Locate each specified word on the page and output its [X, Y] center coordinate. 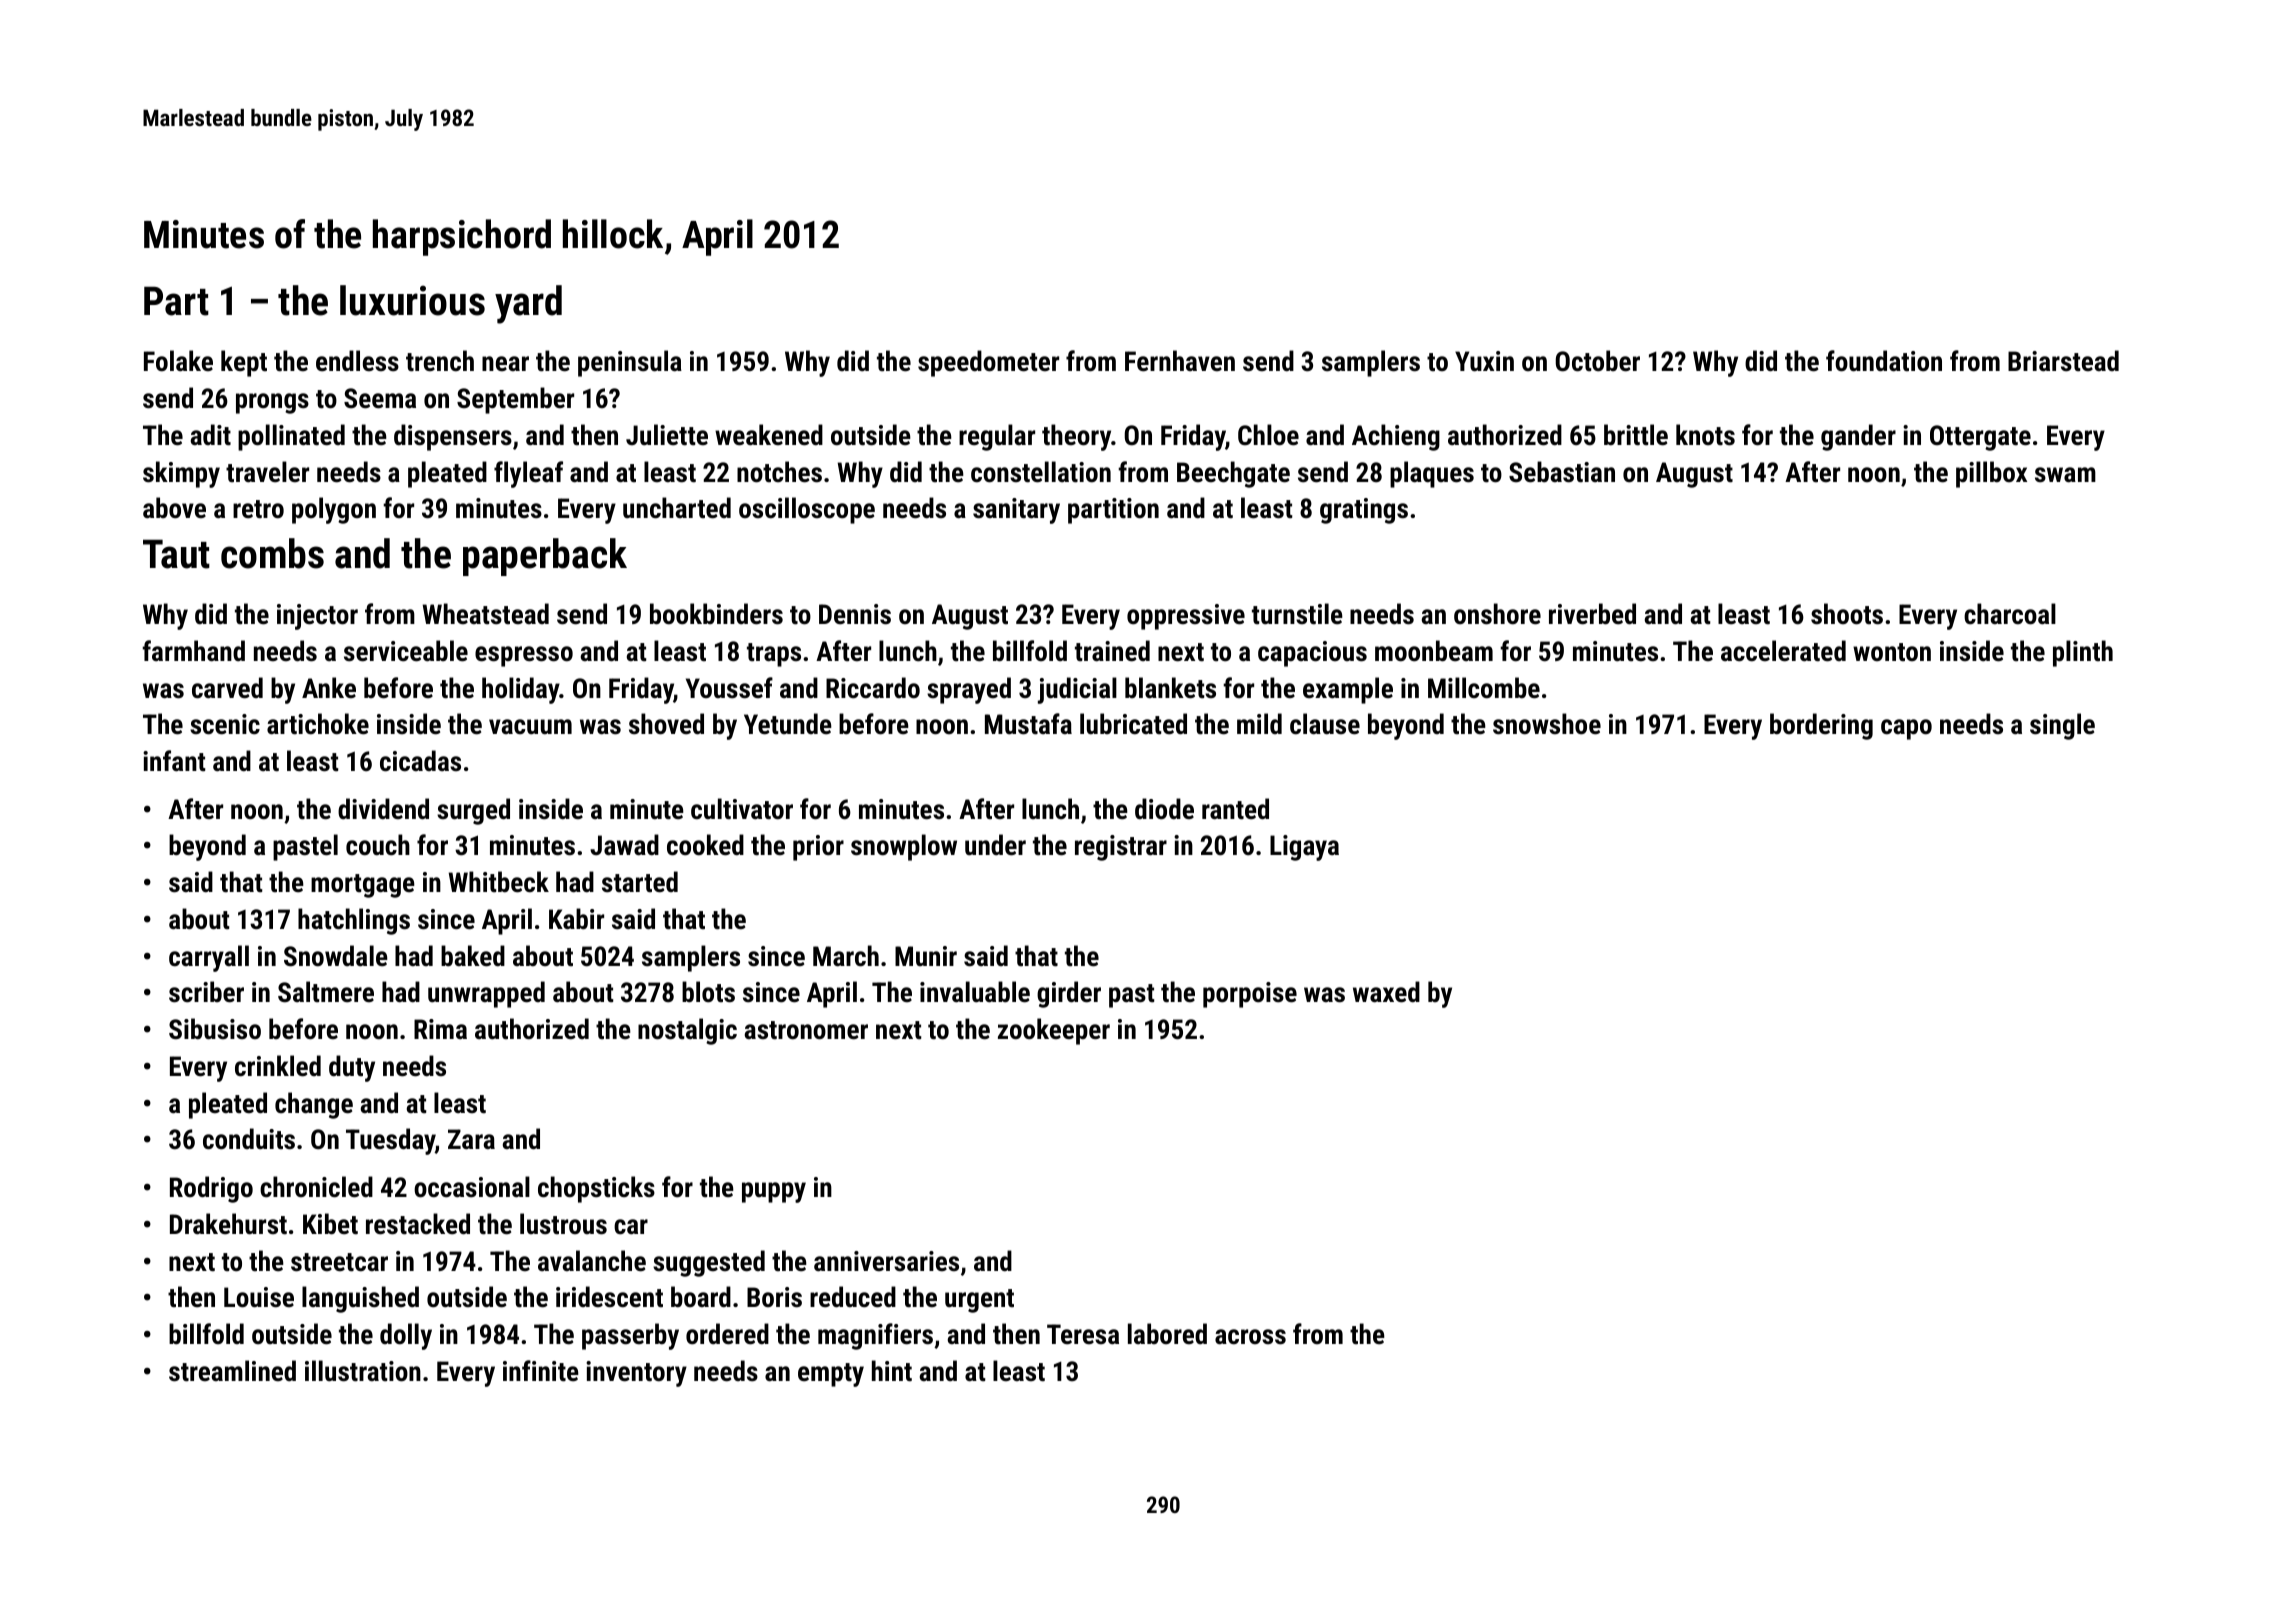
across [1250, 1337]
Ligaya [1304, 848]
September [515, 400]
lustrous [563, 1224]
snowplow [904, 847]
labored [1167, 1333]
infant [174, 761]
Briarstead [2063, 361]
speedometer [988, 363]
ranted [1235, 809]
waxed [1386, 992]
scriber [206, 992]
